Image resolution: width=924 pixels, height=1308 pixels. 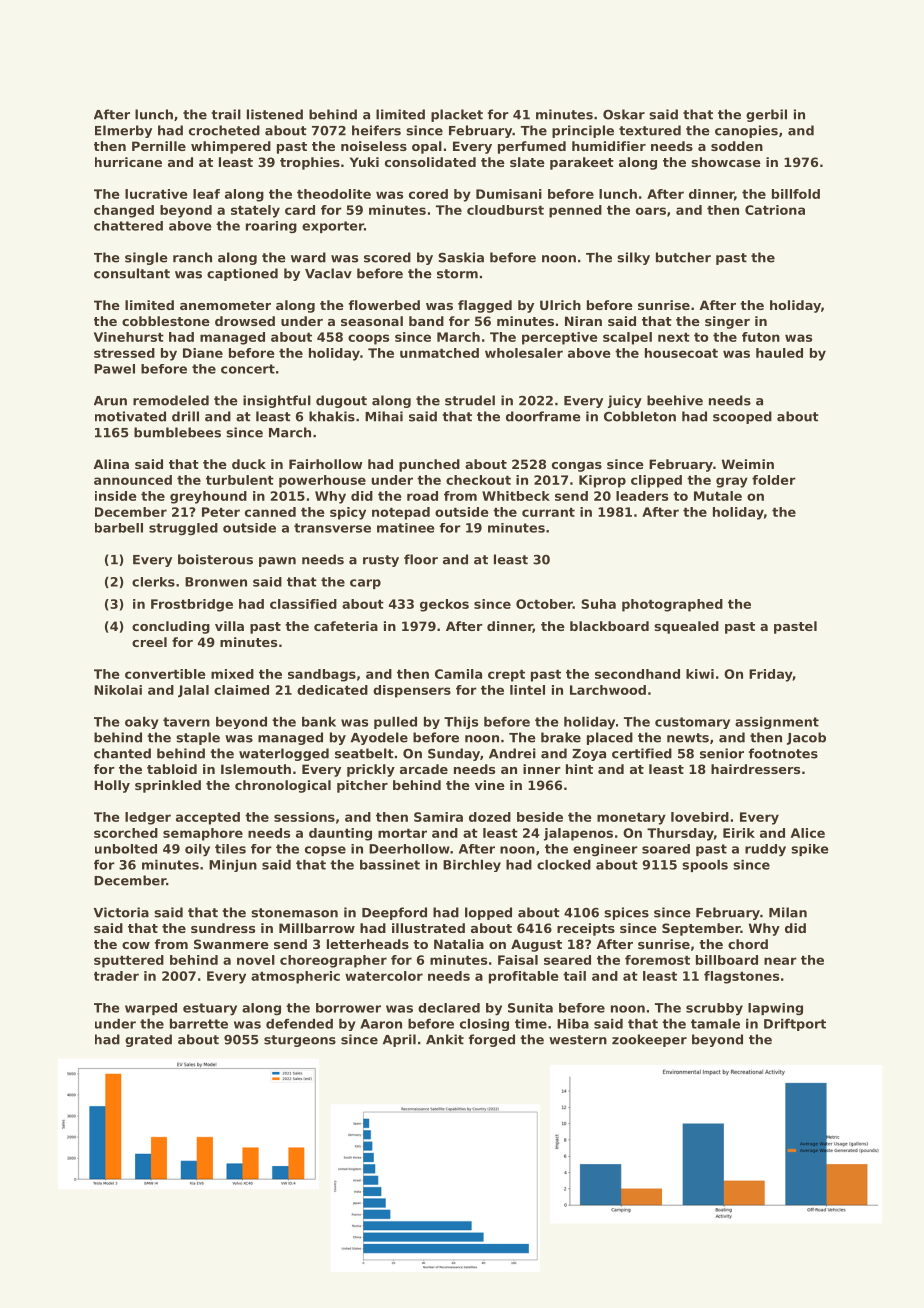 What do you see at coordinates (518, 960) in the screenshot?
I see `Faisal` at bounding box center [518, 960].
